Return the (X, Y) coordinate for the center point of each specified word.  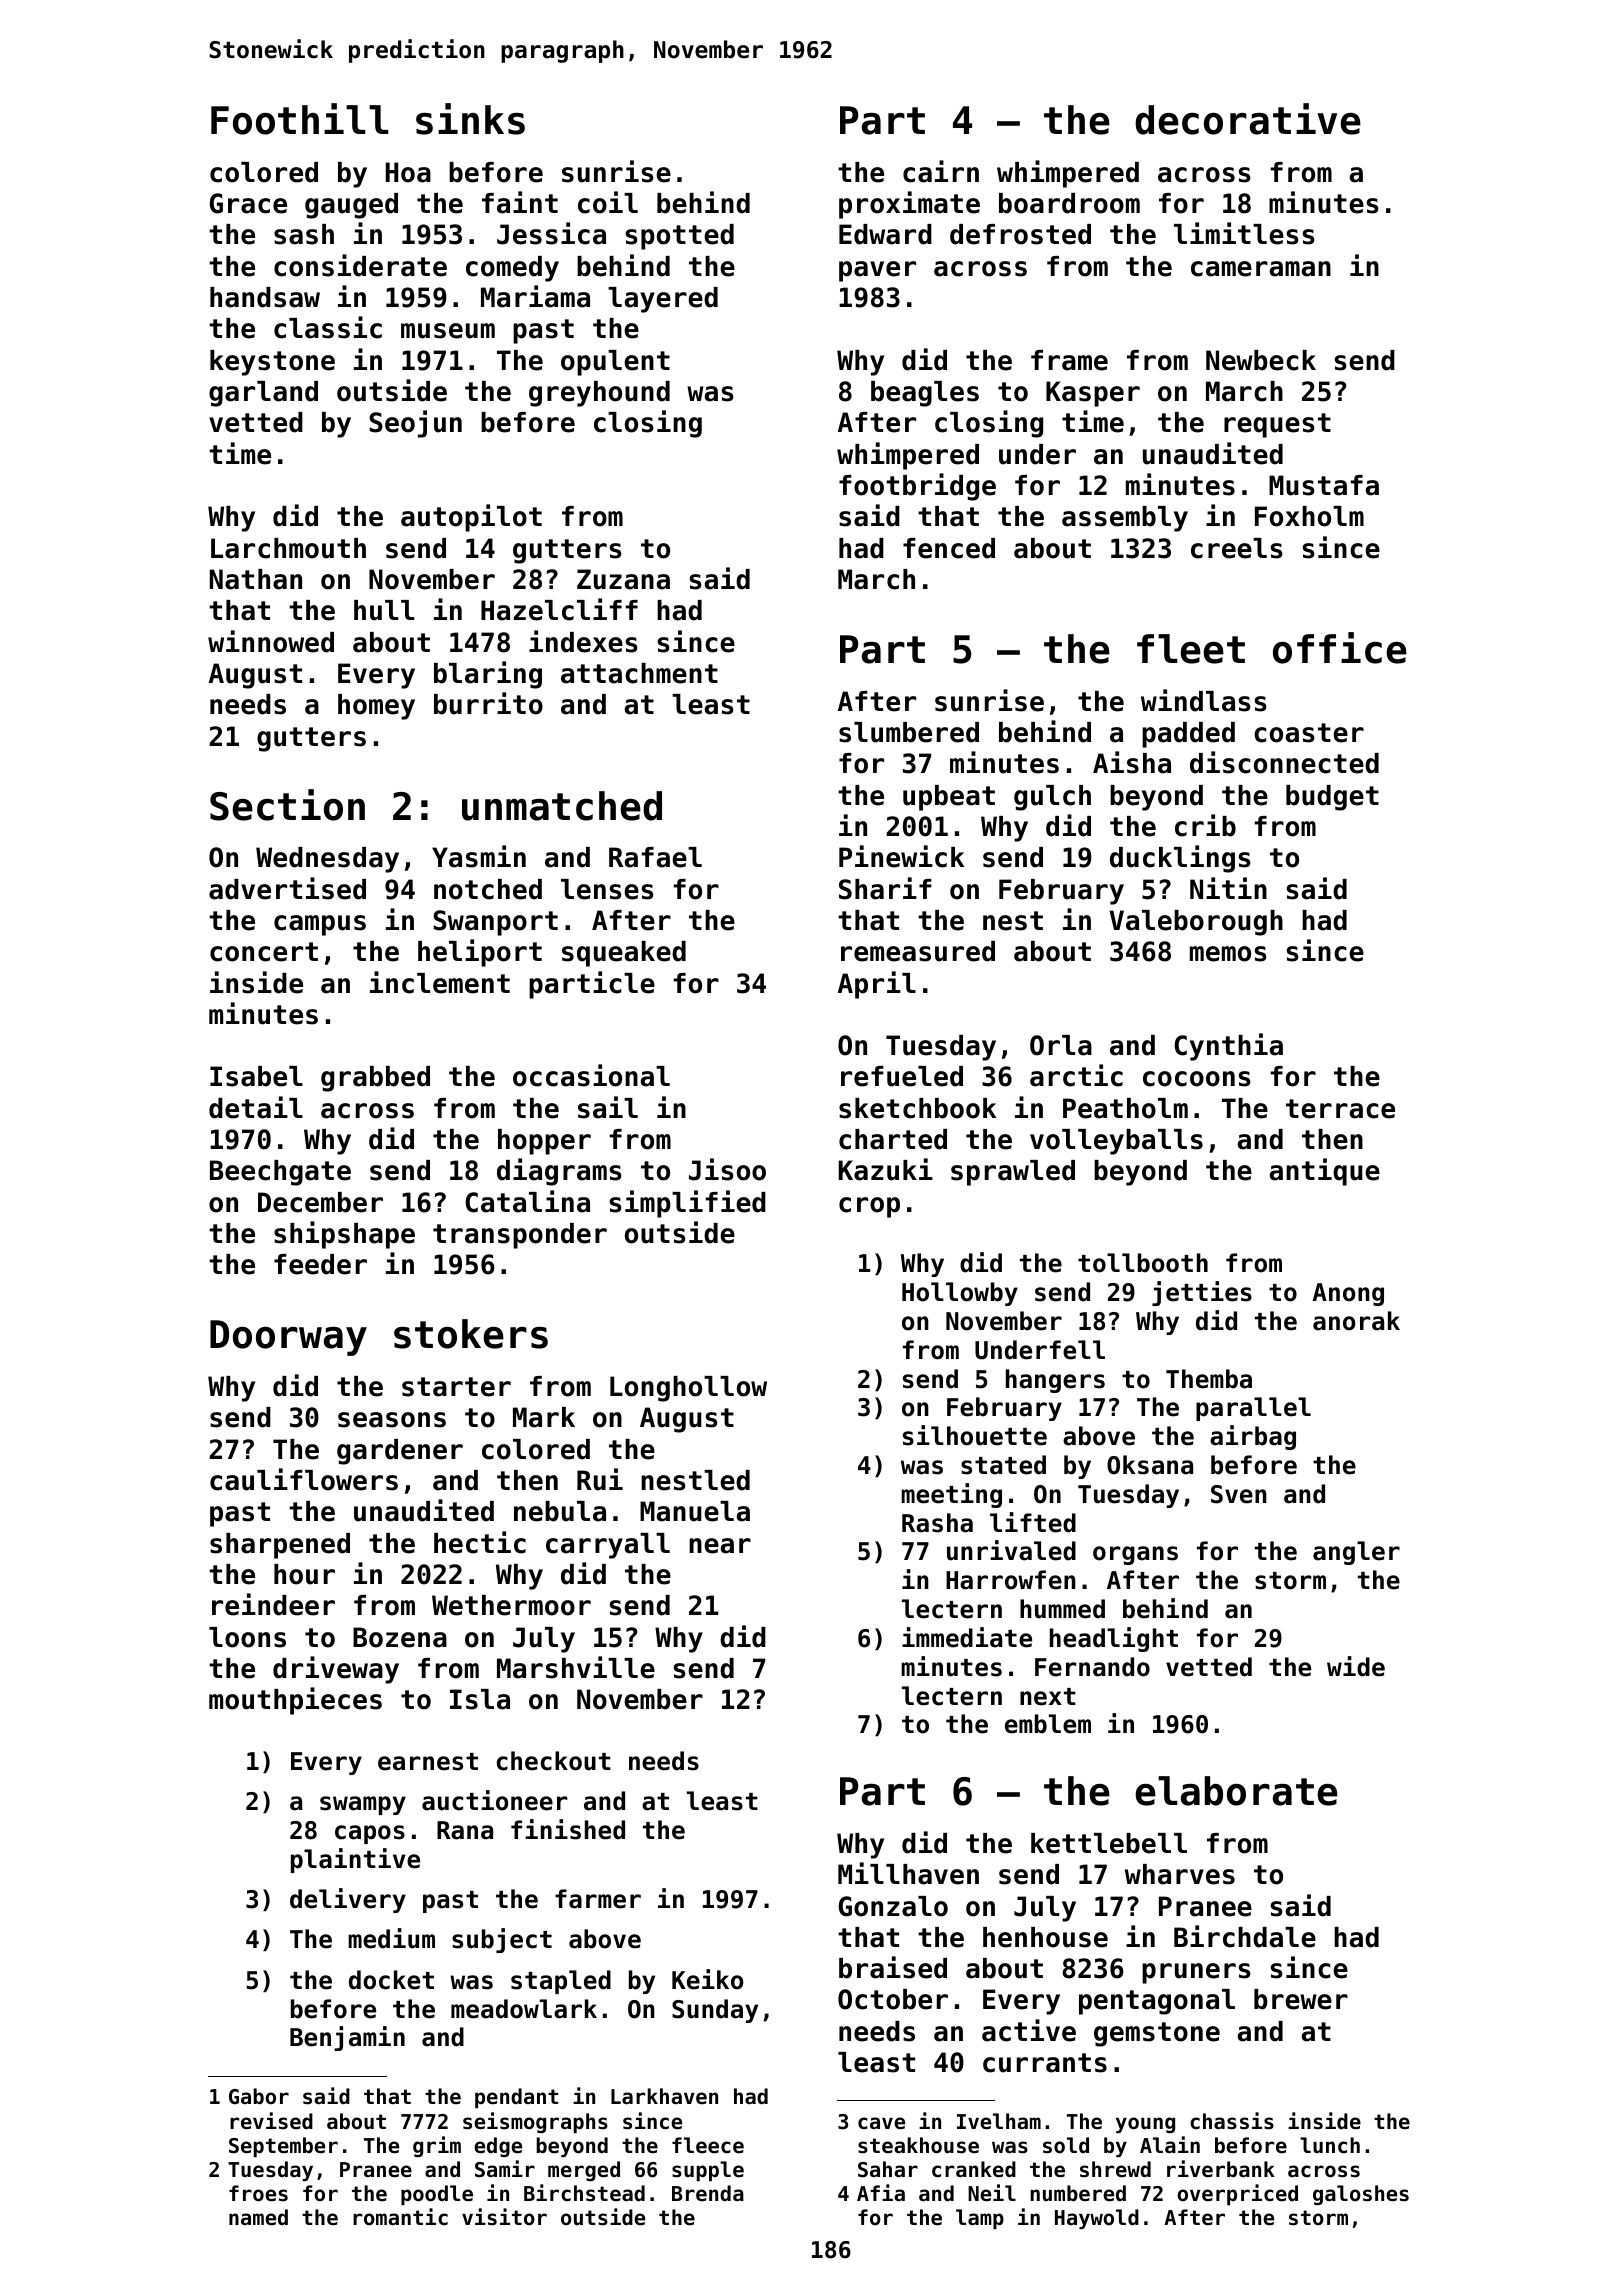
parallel (1253, 1409)
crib (1205, 825)
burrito (488, 703)
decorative (1248, 119)
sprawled (1013, 1173)
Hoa (408, 172)
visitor (504, 2217)
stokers (471, 1334)
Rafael (655, 857)
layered (663, 300)
